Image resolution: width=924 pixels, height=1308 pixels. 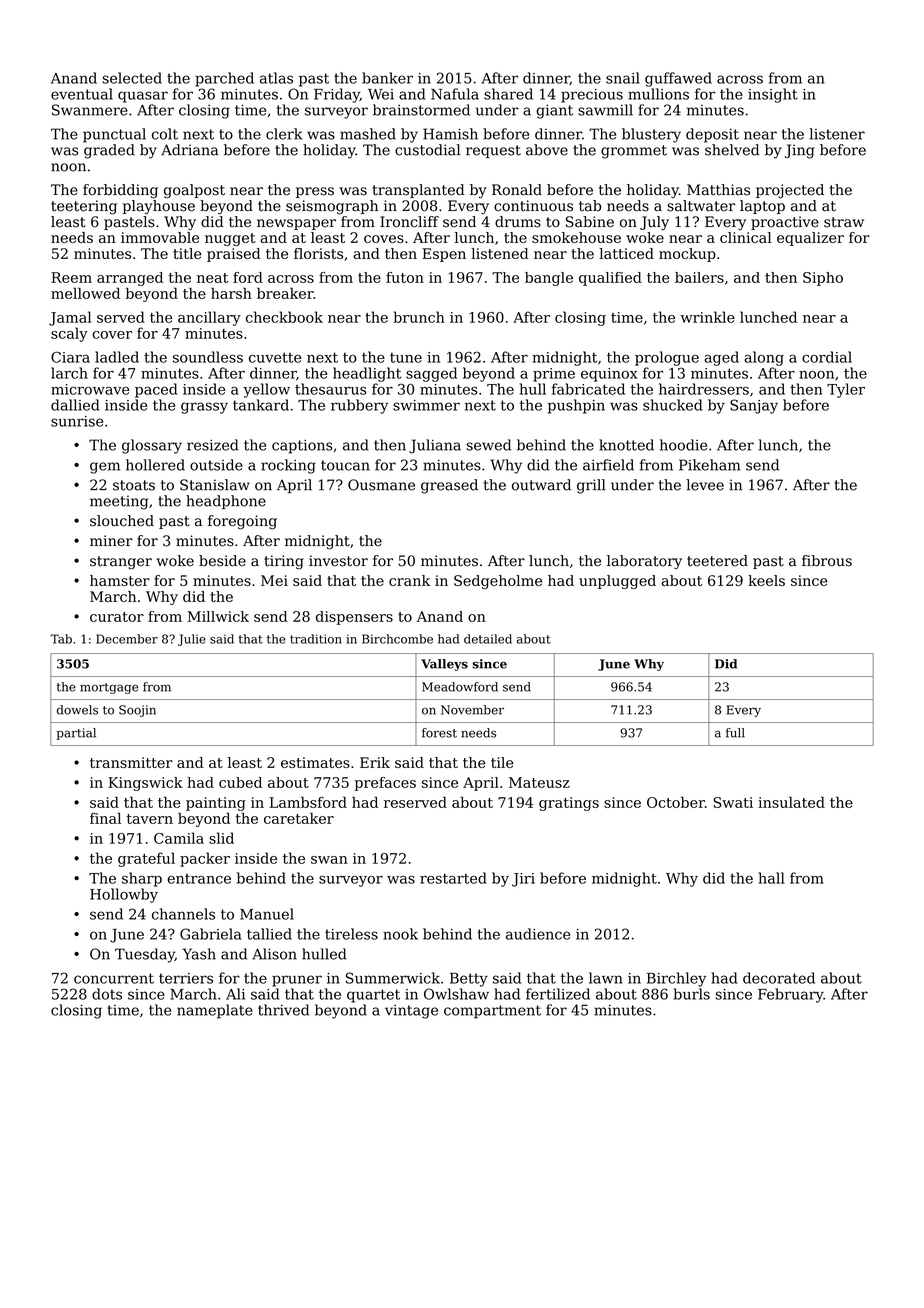 I want to click on February, so click(x=790, y=995).
